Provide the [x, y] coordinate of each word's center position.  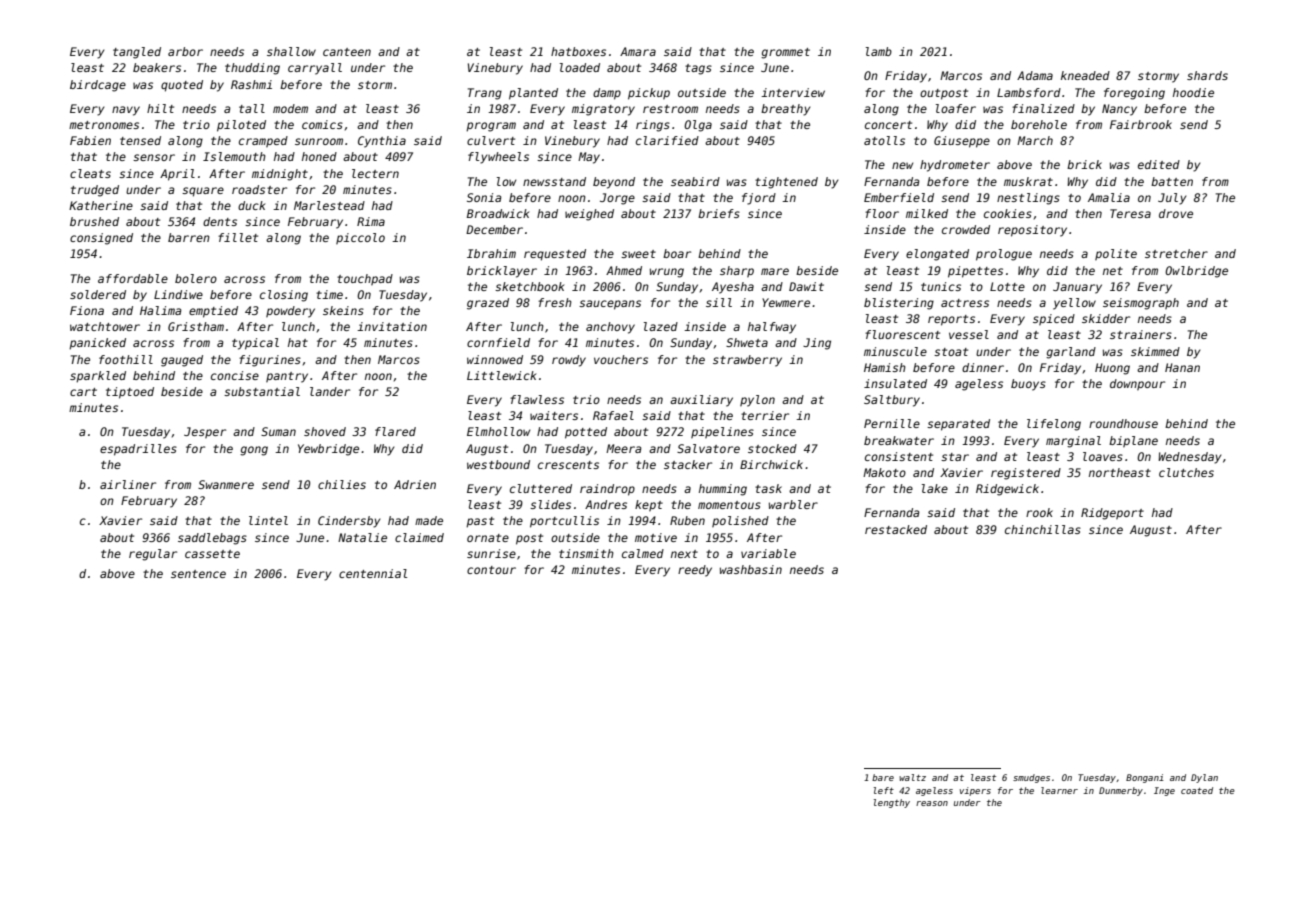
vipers [975, 791]
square [203, 192]
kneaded [1085, 75]
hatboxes [578, 51]
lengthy [892, 803]
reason [932, 803]
